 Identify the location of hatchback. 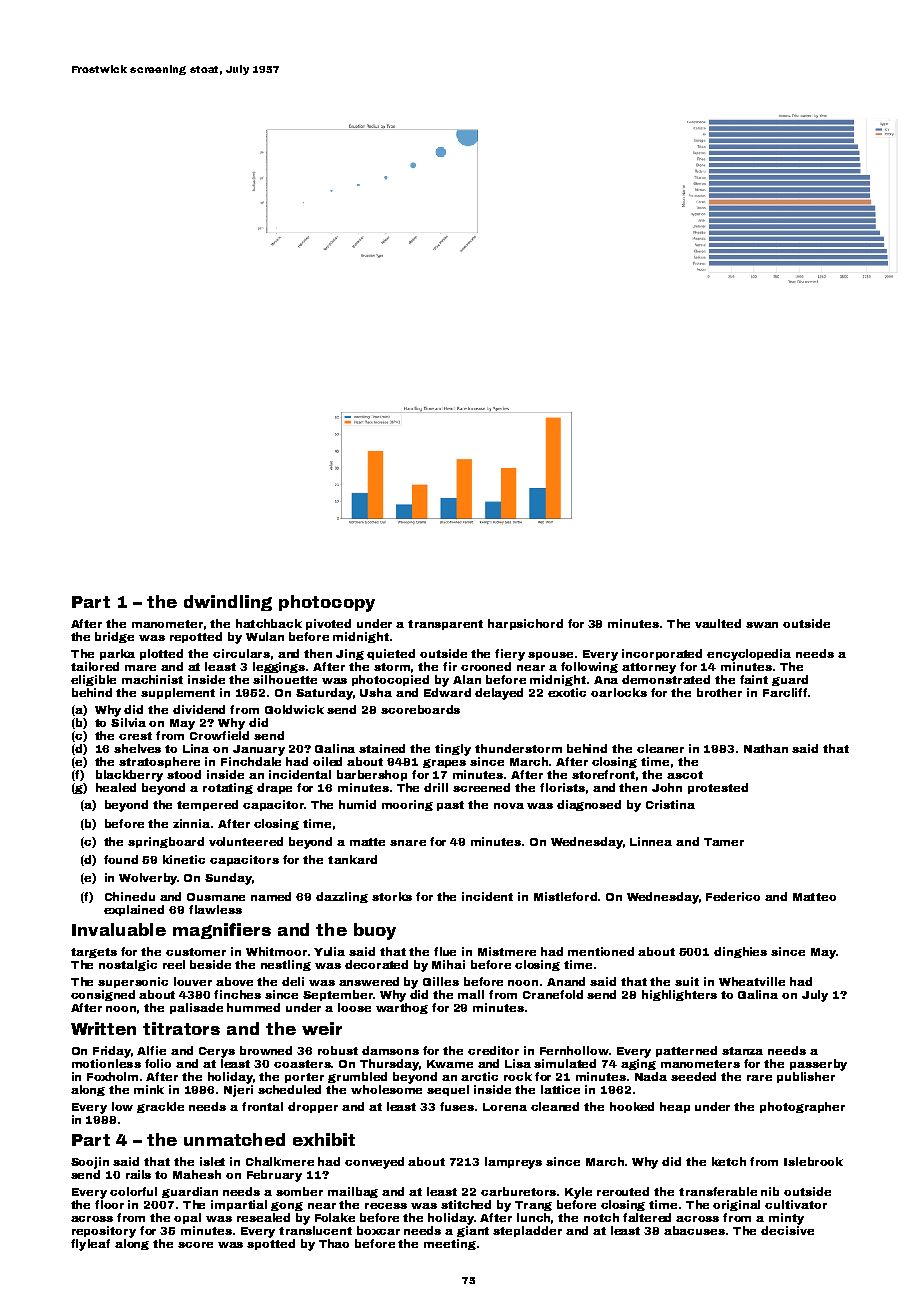
(269, 623).
